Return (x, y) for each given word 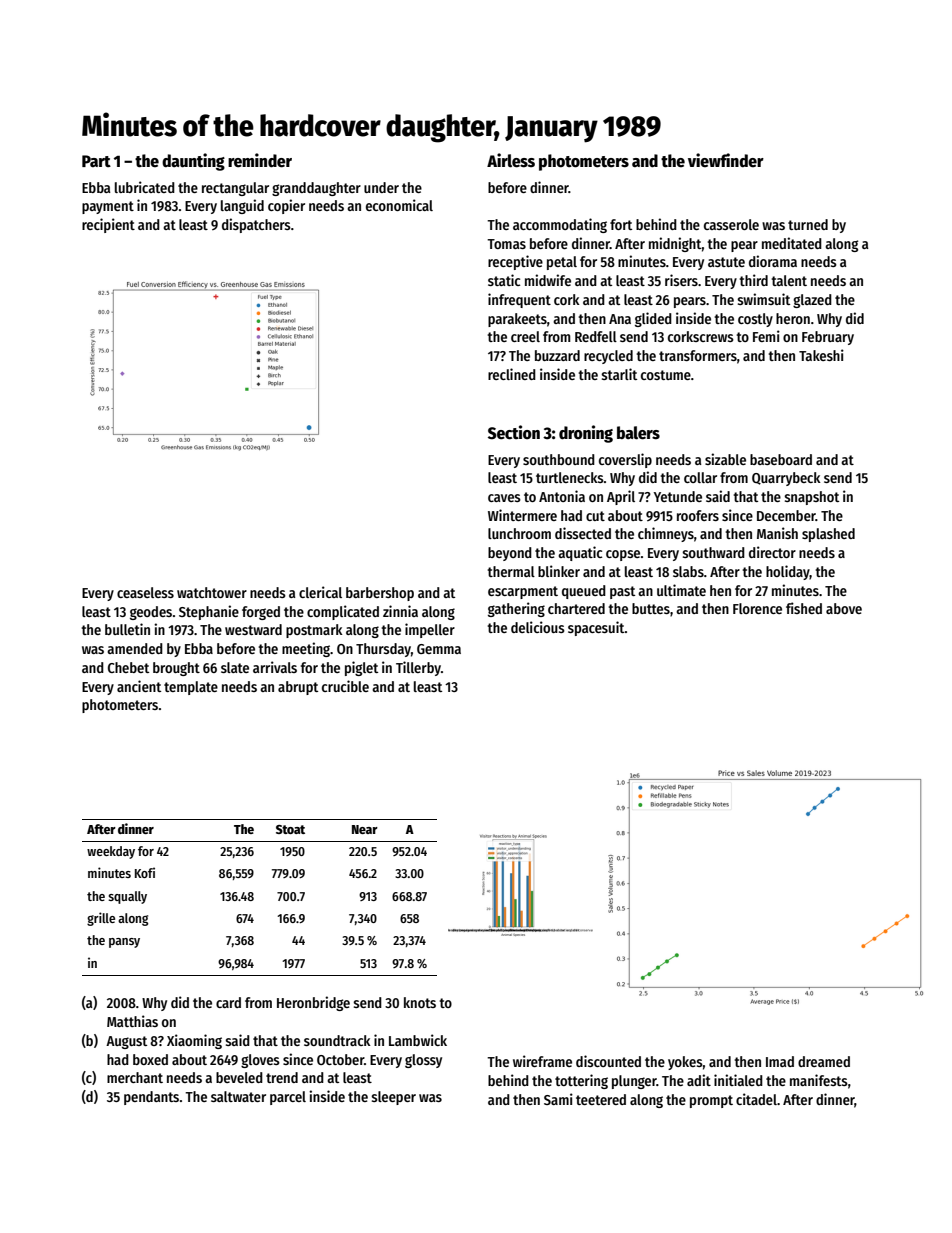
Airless (511, 160)
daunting (193, 162)
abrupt (298, 688)
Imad (780, 1061)
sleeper (393, 1098)
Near (365, 829)
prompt (711, 1101)
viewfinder (726, 160)
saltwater (238, 1096)
